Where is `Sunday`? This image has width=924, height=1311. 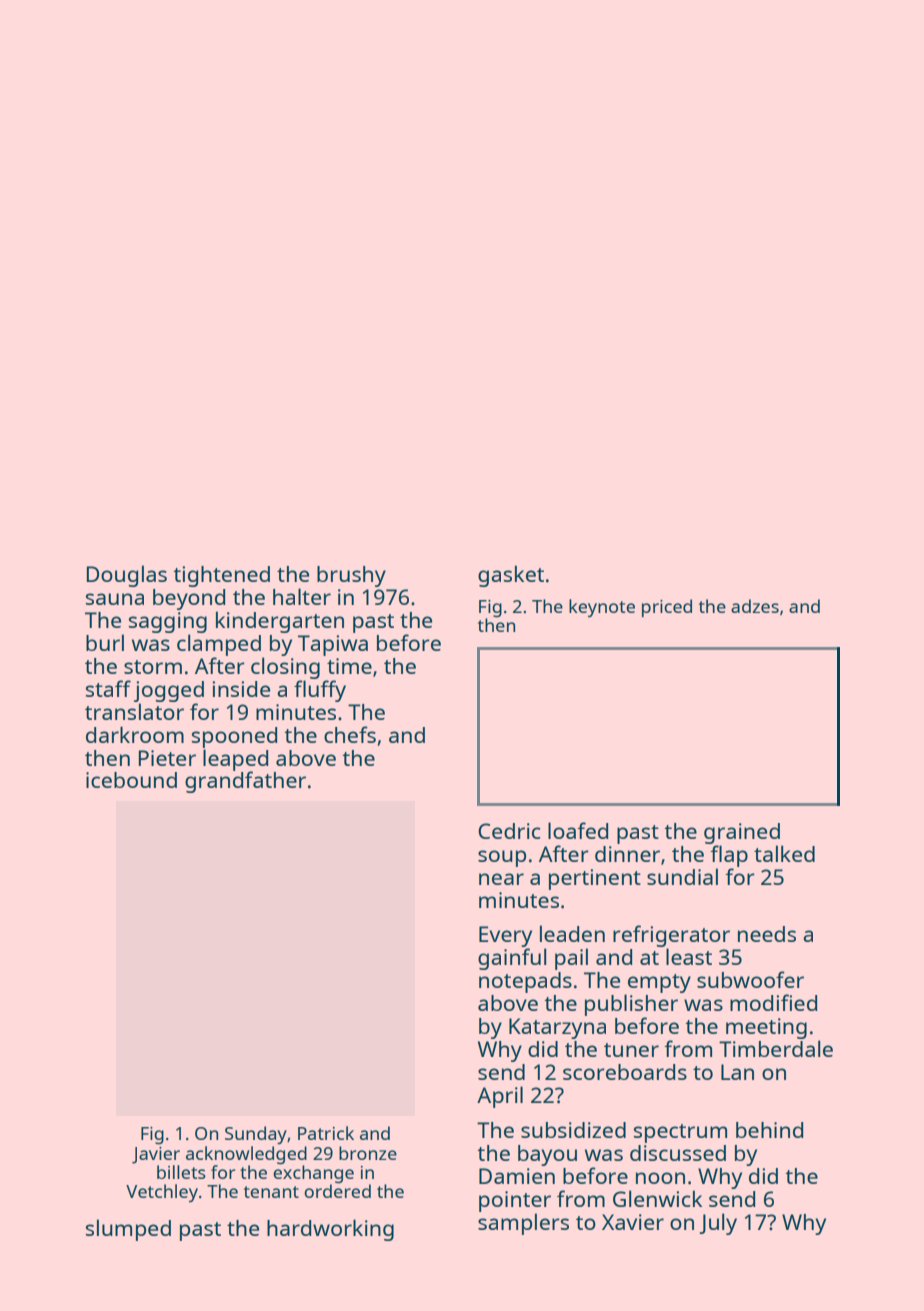
Sunday is located at coordinates (256, 1135).
